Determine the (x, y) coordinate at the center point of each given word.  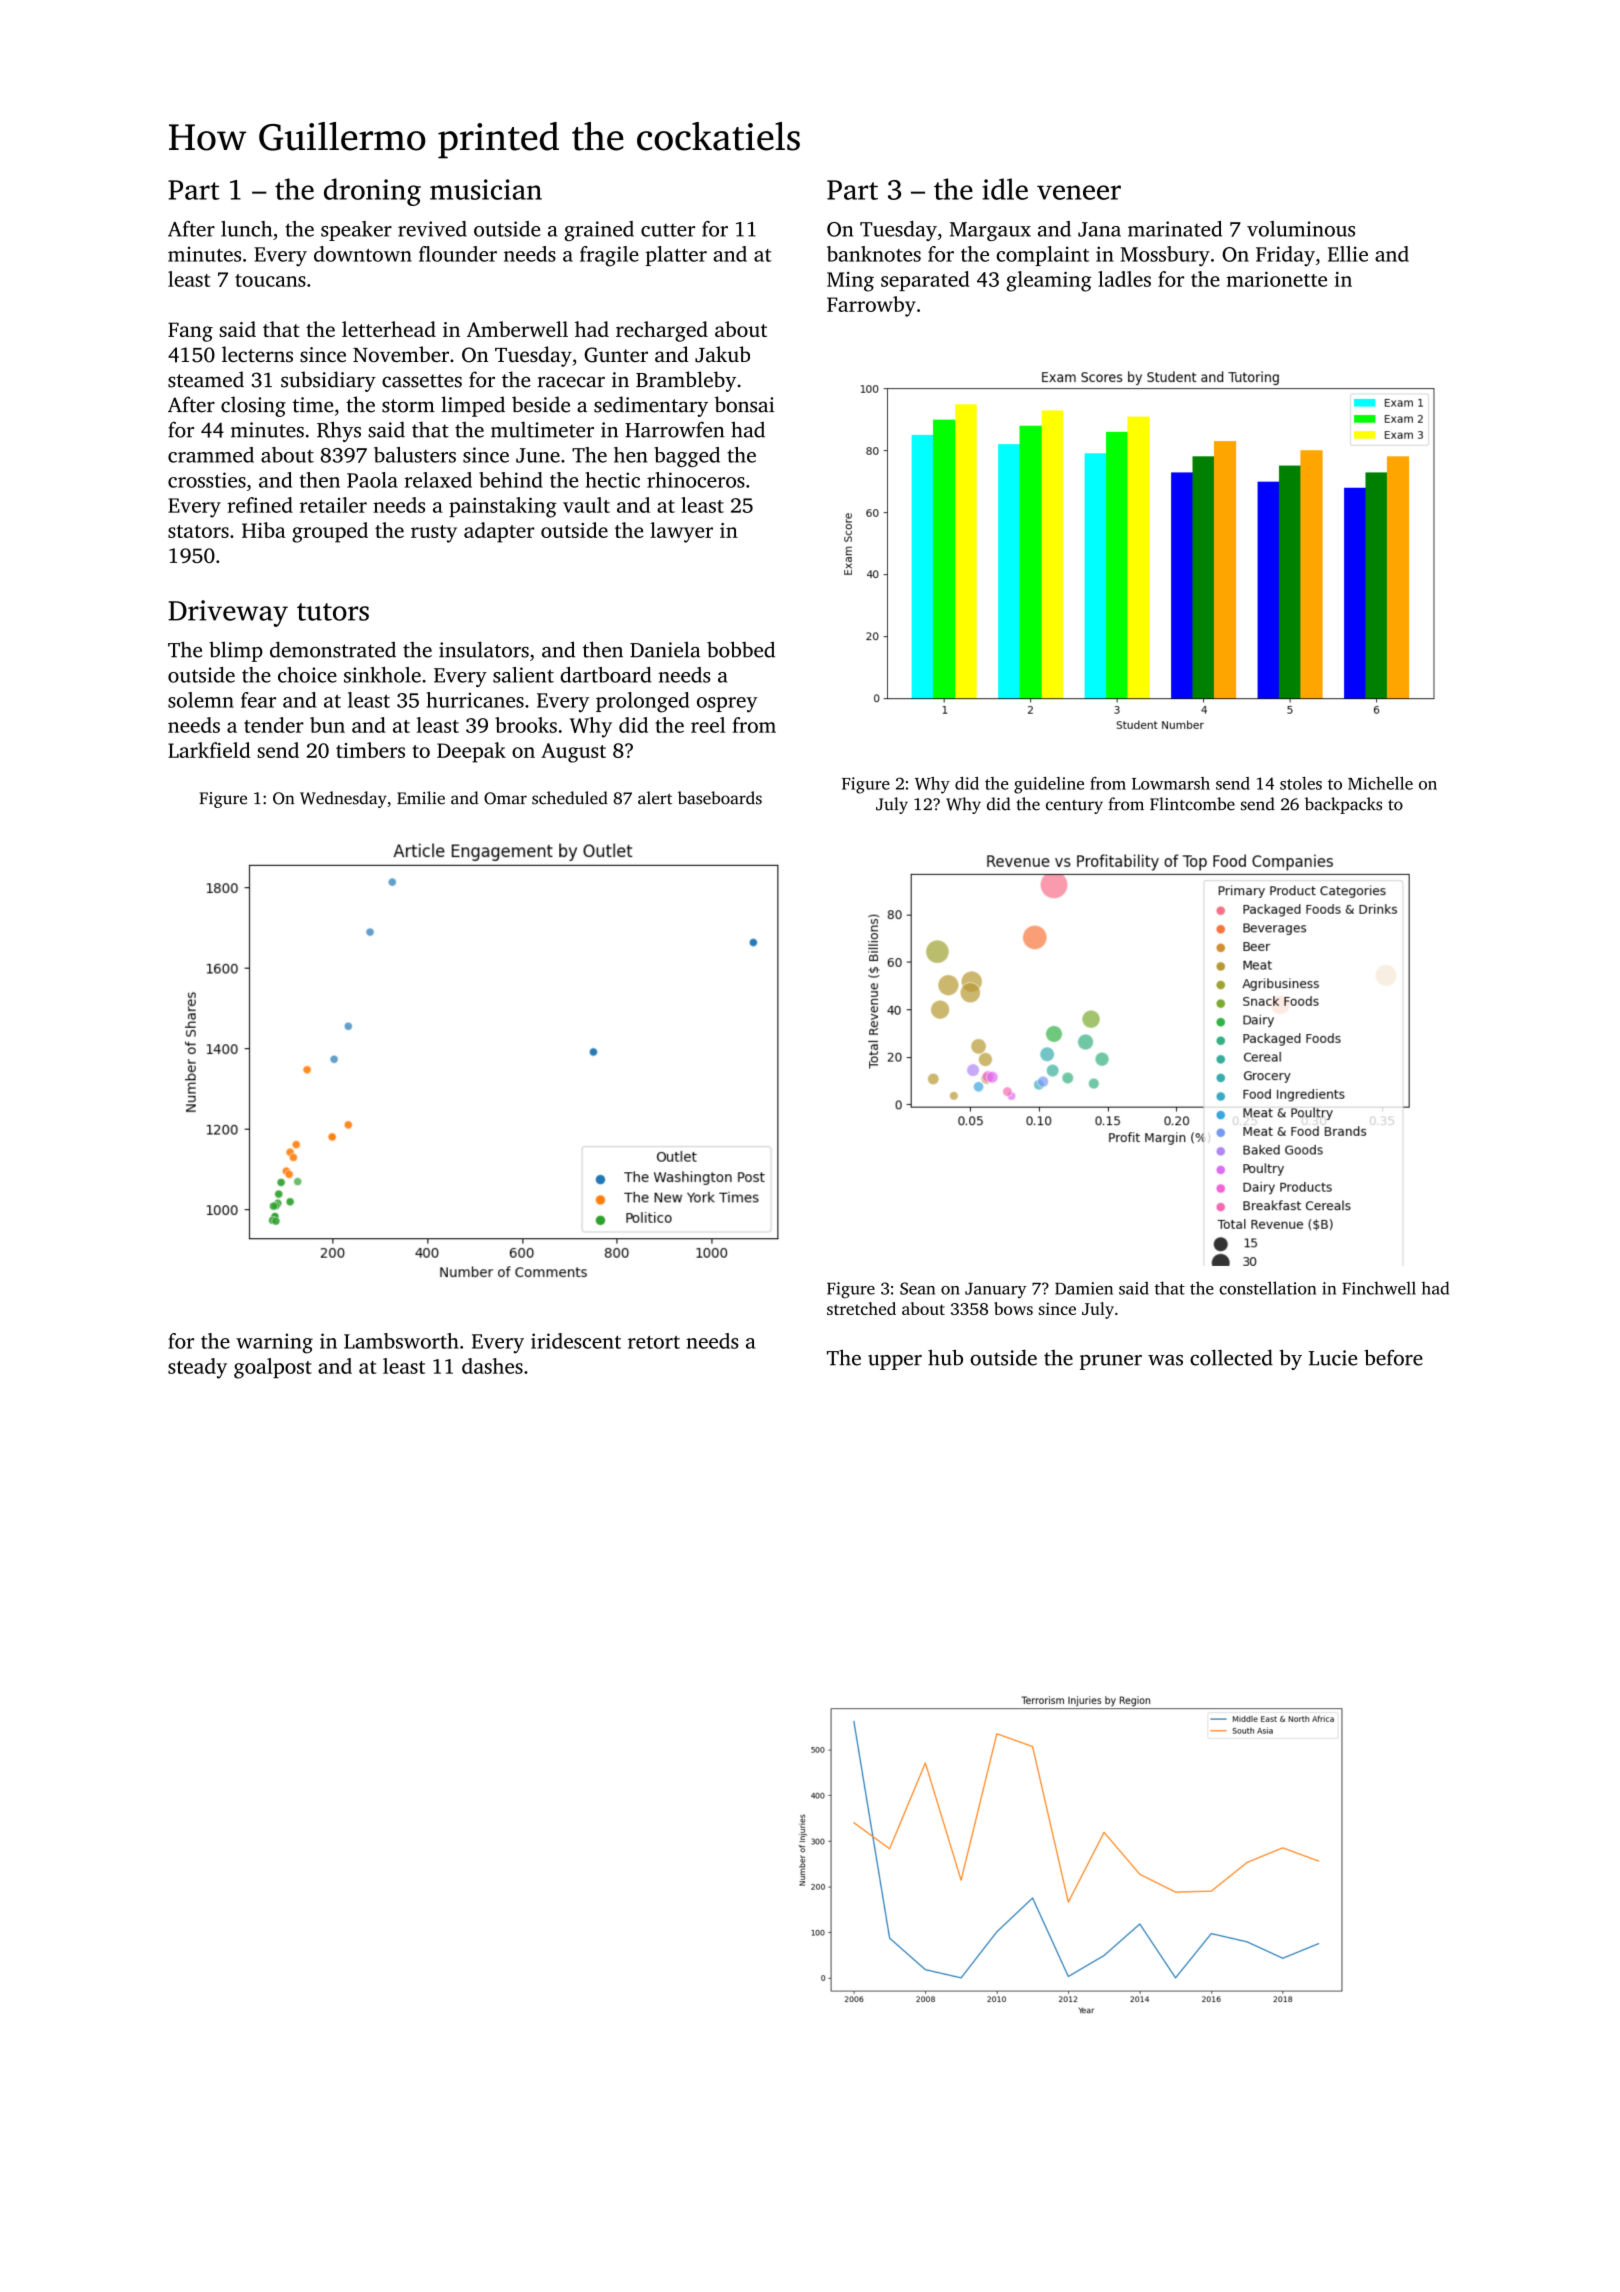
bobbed (741, 649)
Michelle (1380, 783)
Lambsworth (401, 1341)
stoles (1301, 783)
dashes (492, 1366)
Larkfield (209, 750)
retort (654, 1342)
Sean (917, 1288)
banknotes (874, 254)
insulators (484, 649)
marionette (1277, 279)
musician (486, 189)
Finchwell (1379, 1288)
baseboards (720, 798)
